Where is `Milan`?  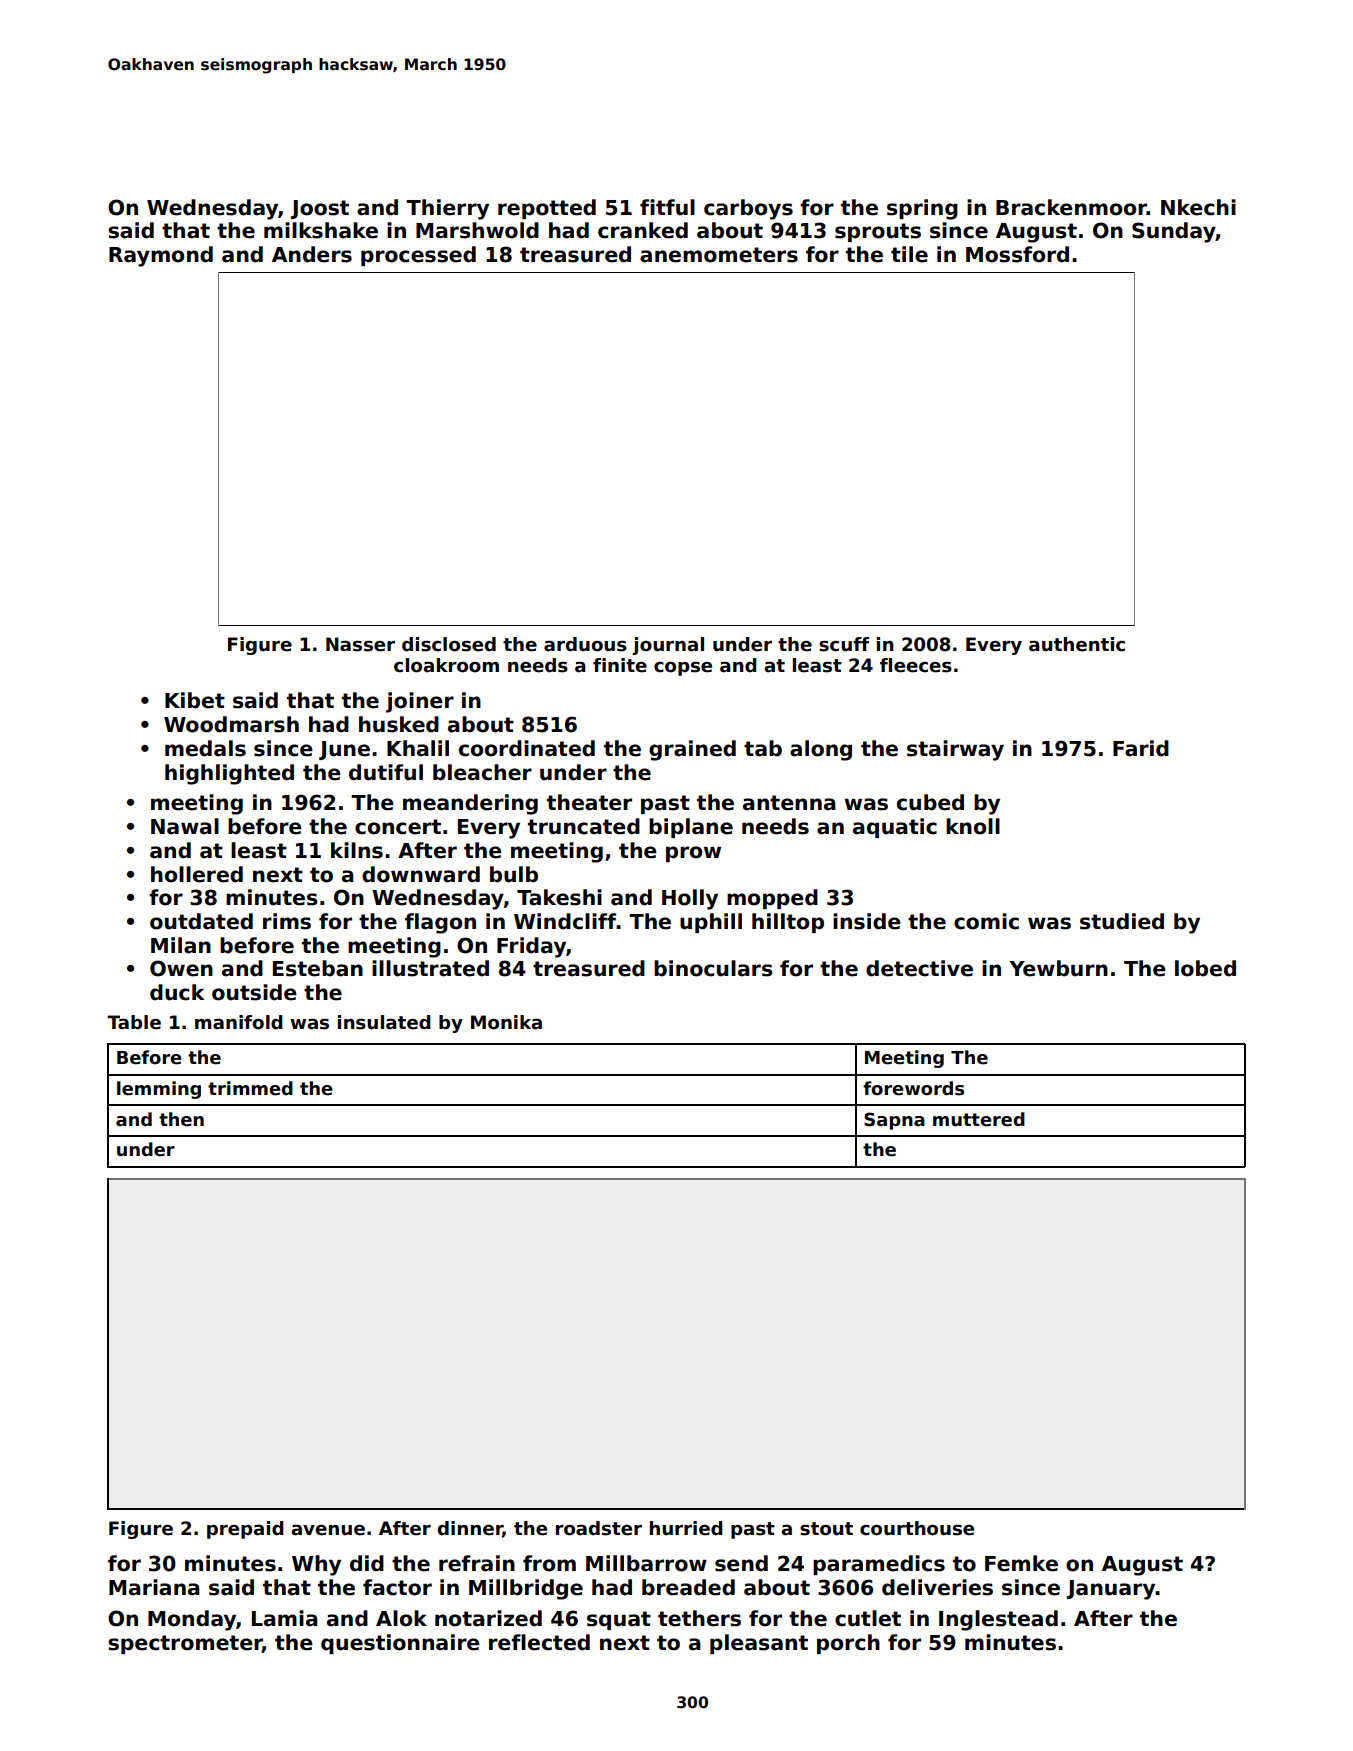
Milan is located at coordinates (181, 945).
